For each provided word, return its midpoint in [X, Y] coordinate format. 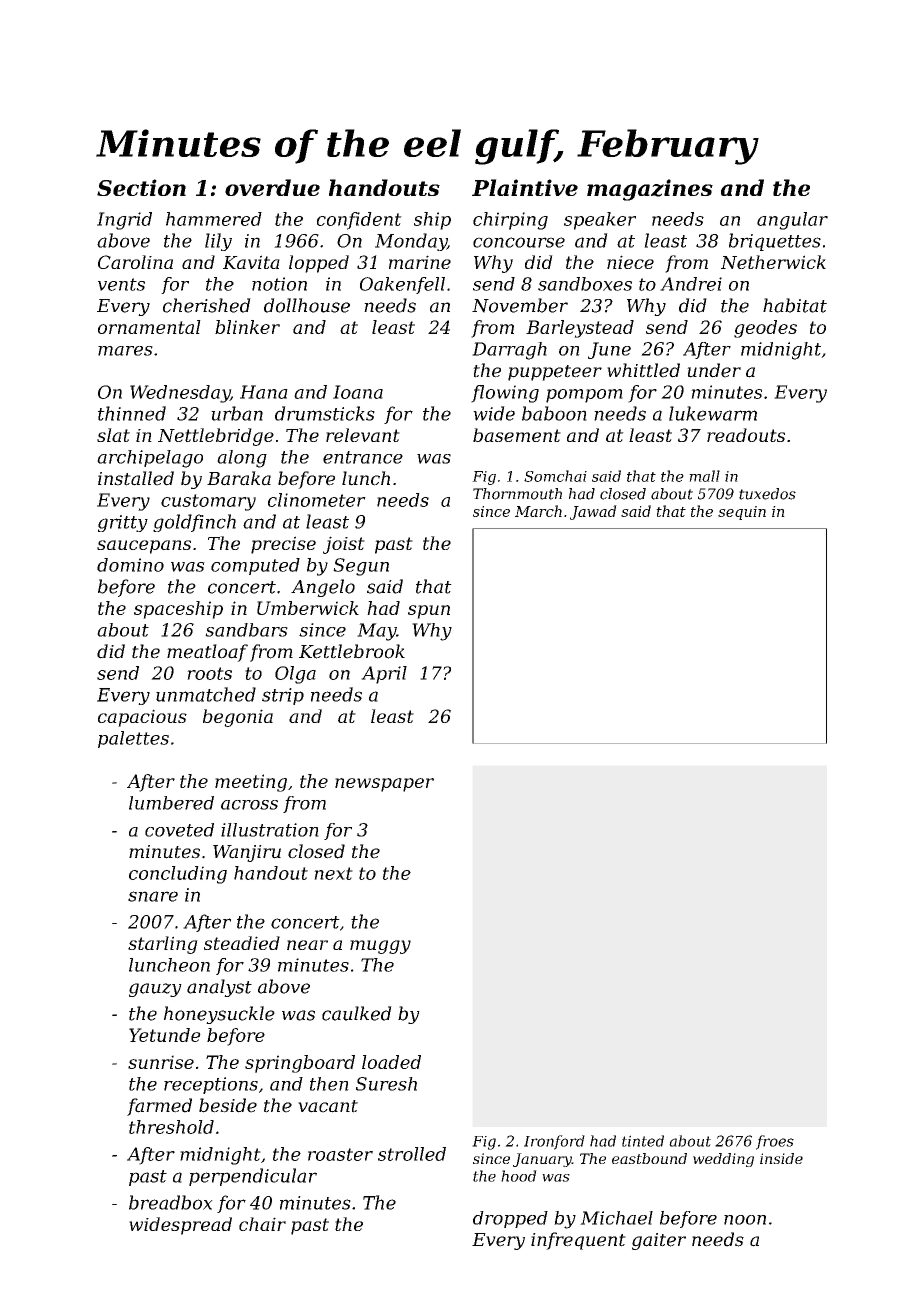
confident [359, 221]
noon [745, 1220]
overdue [272, 187]
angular [792, 221]
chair [262, 1224]
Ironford [554, 1142]
